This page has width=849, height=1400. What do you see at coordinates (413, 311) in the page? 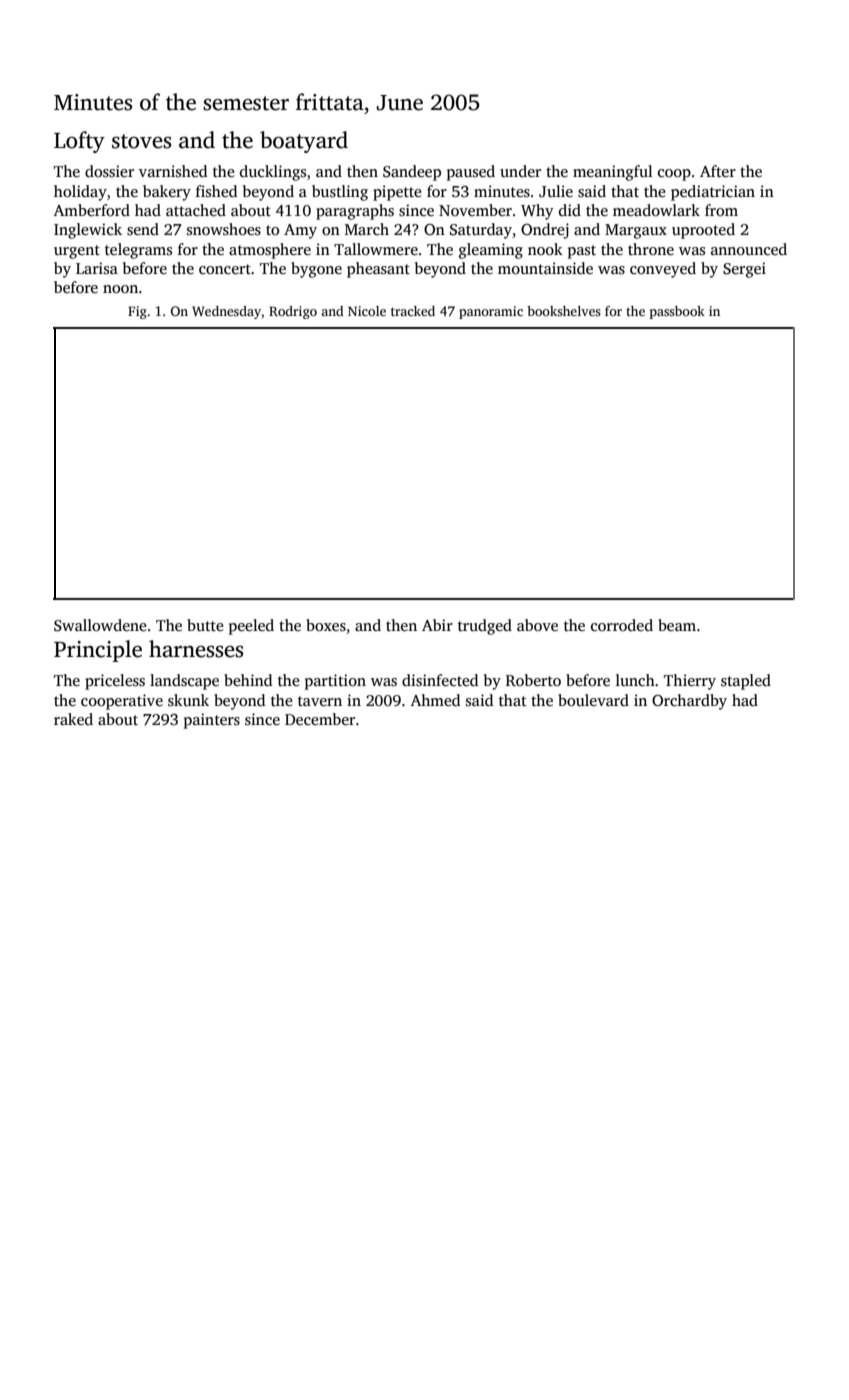
I see `tracked` at bounding box center [413, 311].
